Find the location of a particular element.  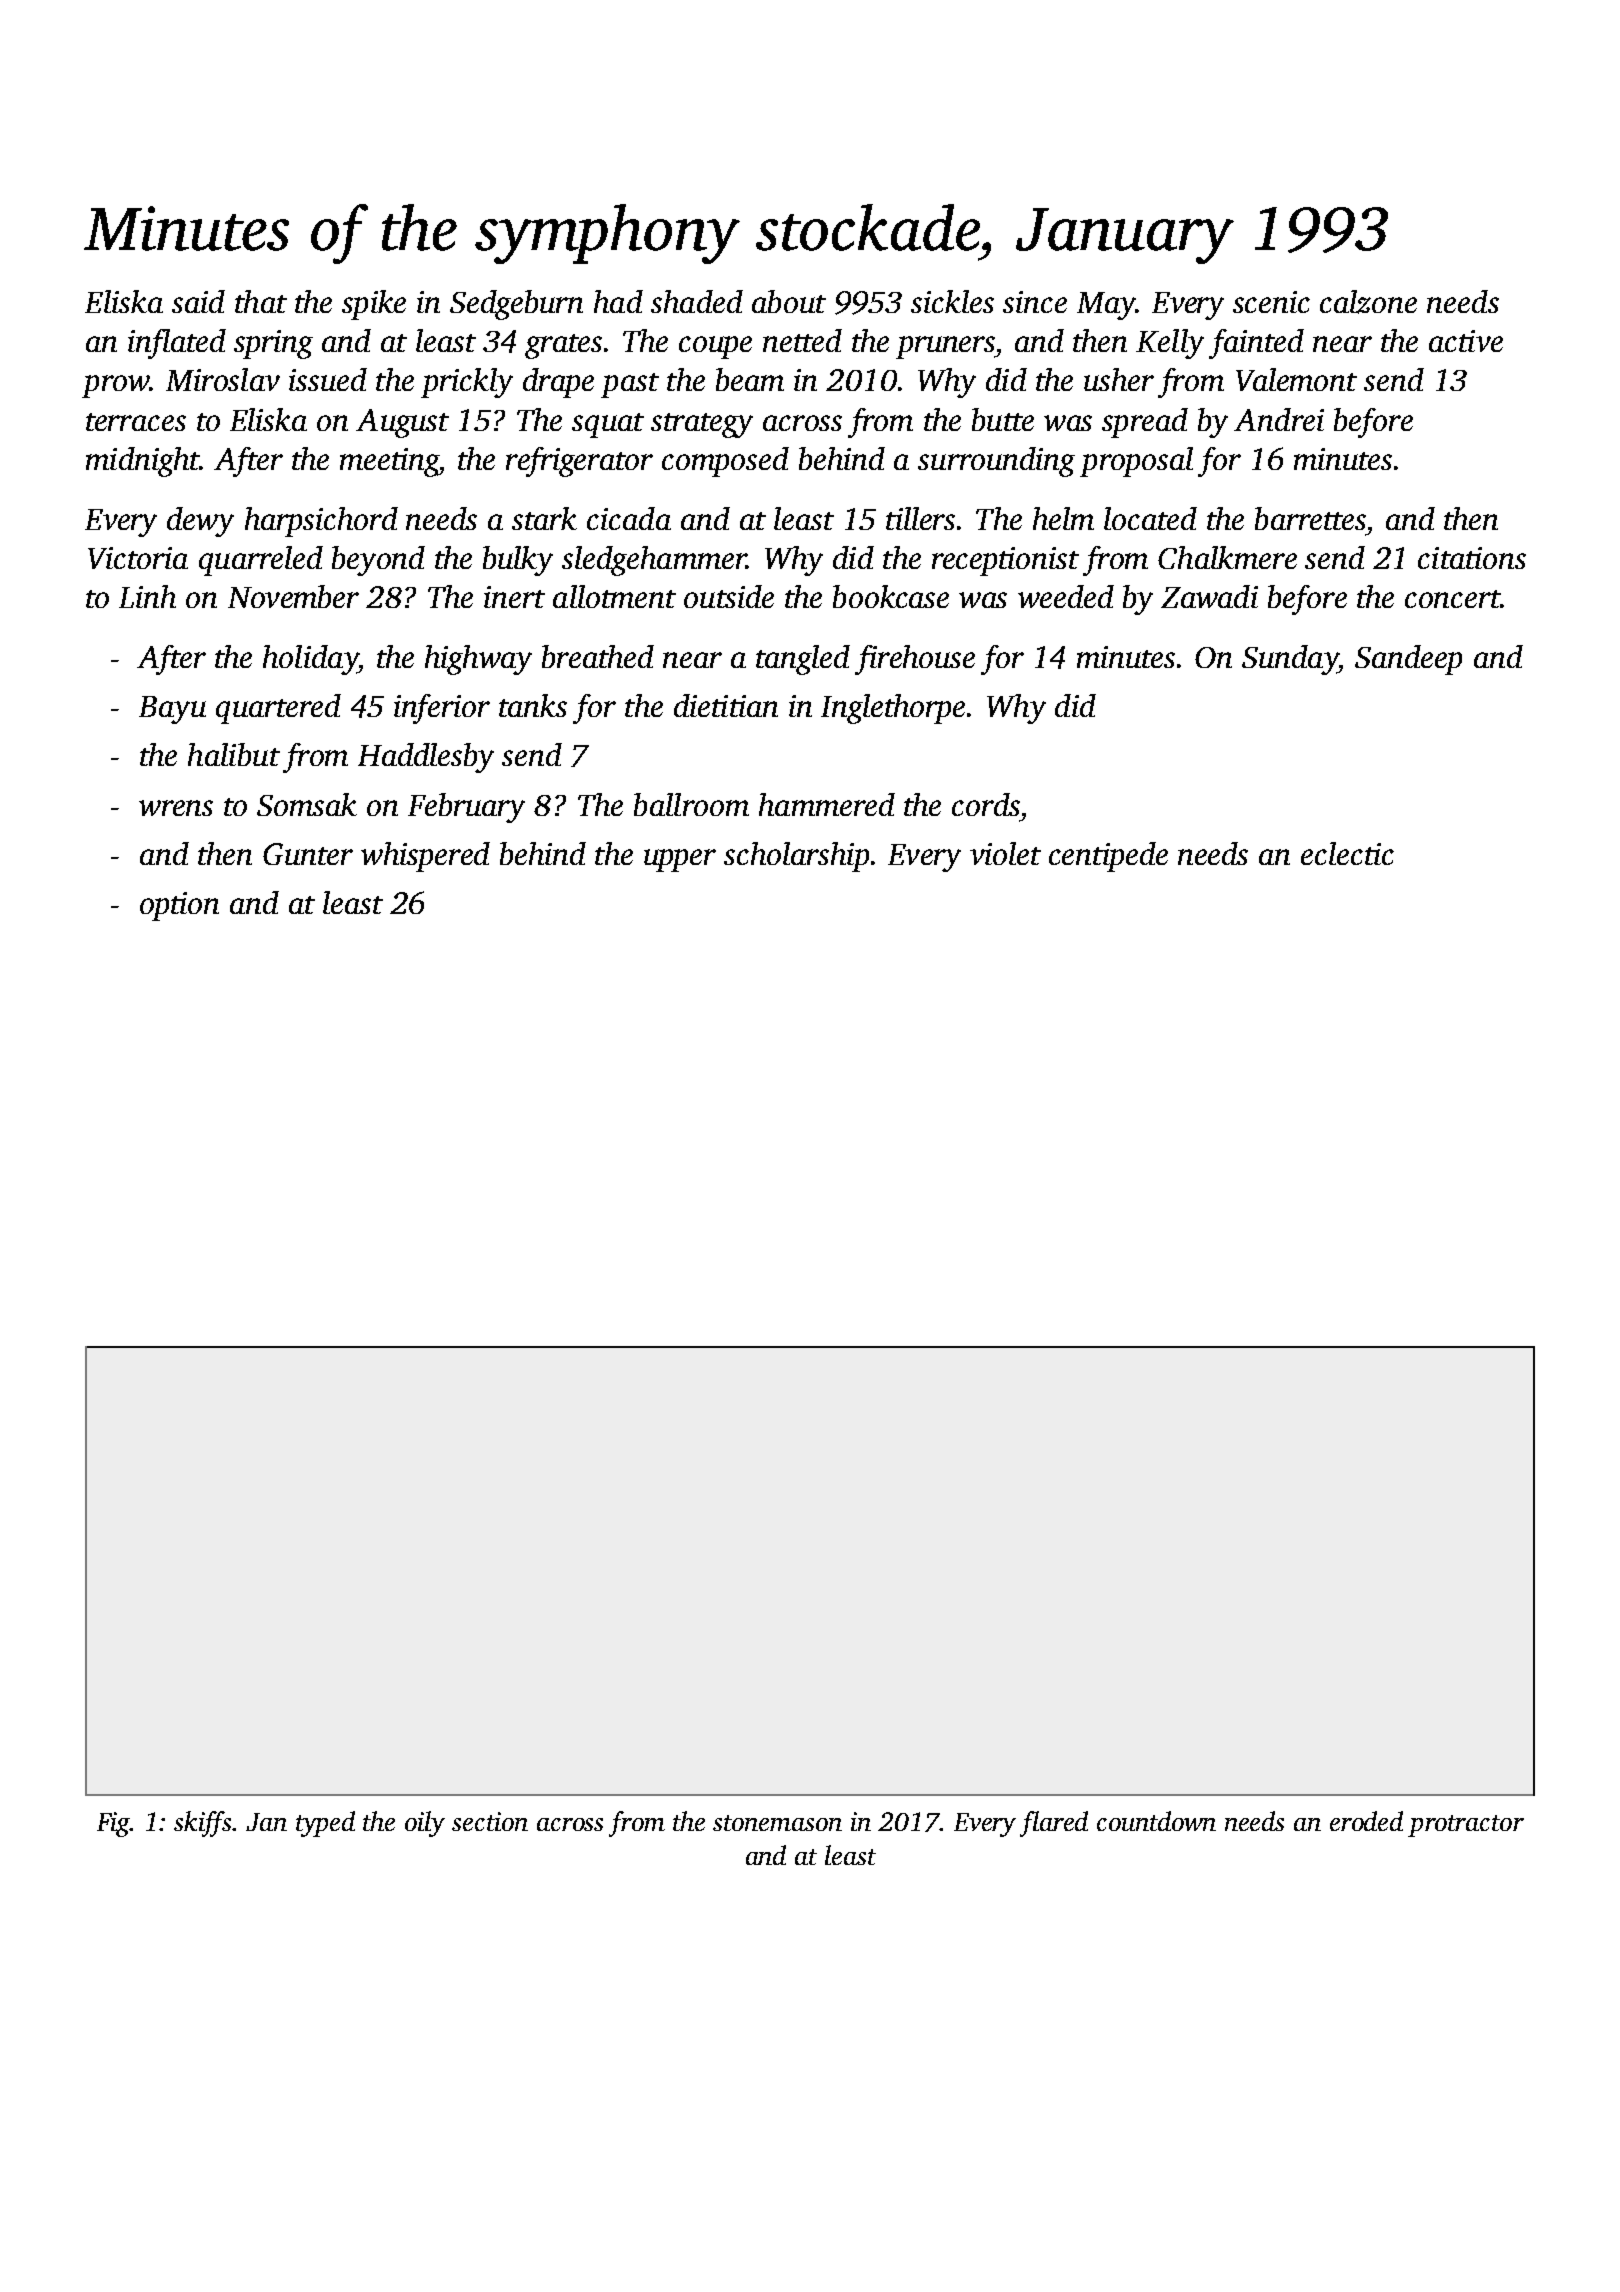

flared is located at coordinates (1054, 1824).
